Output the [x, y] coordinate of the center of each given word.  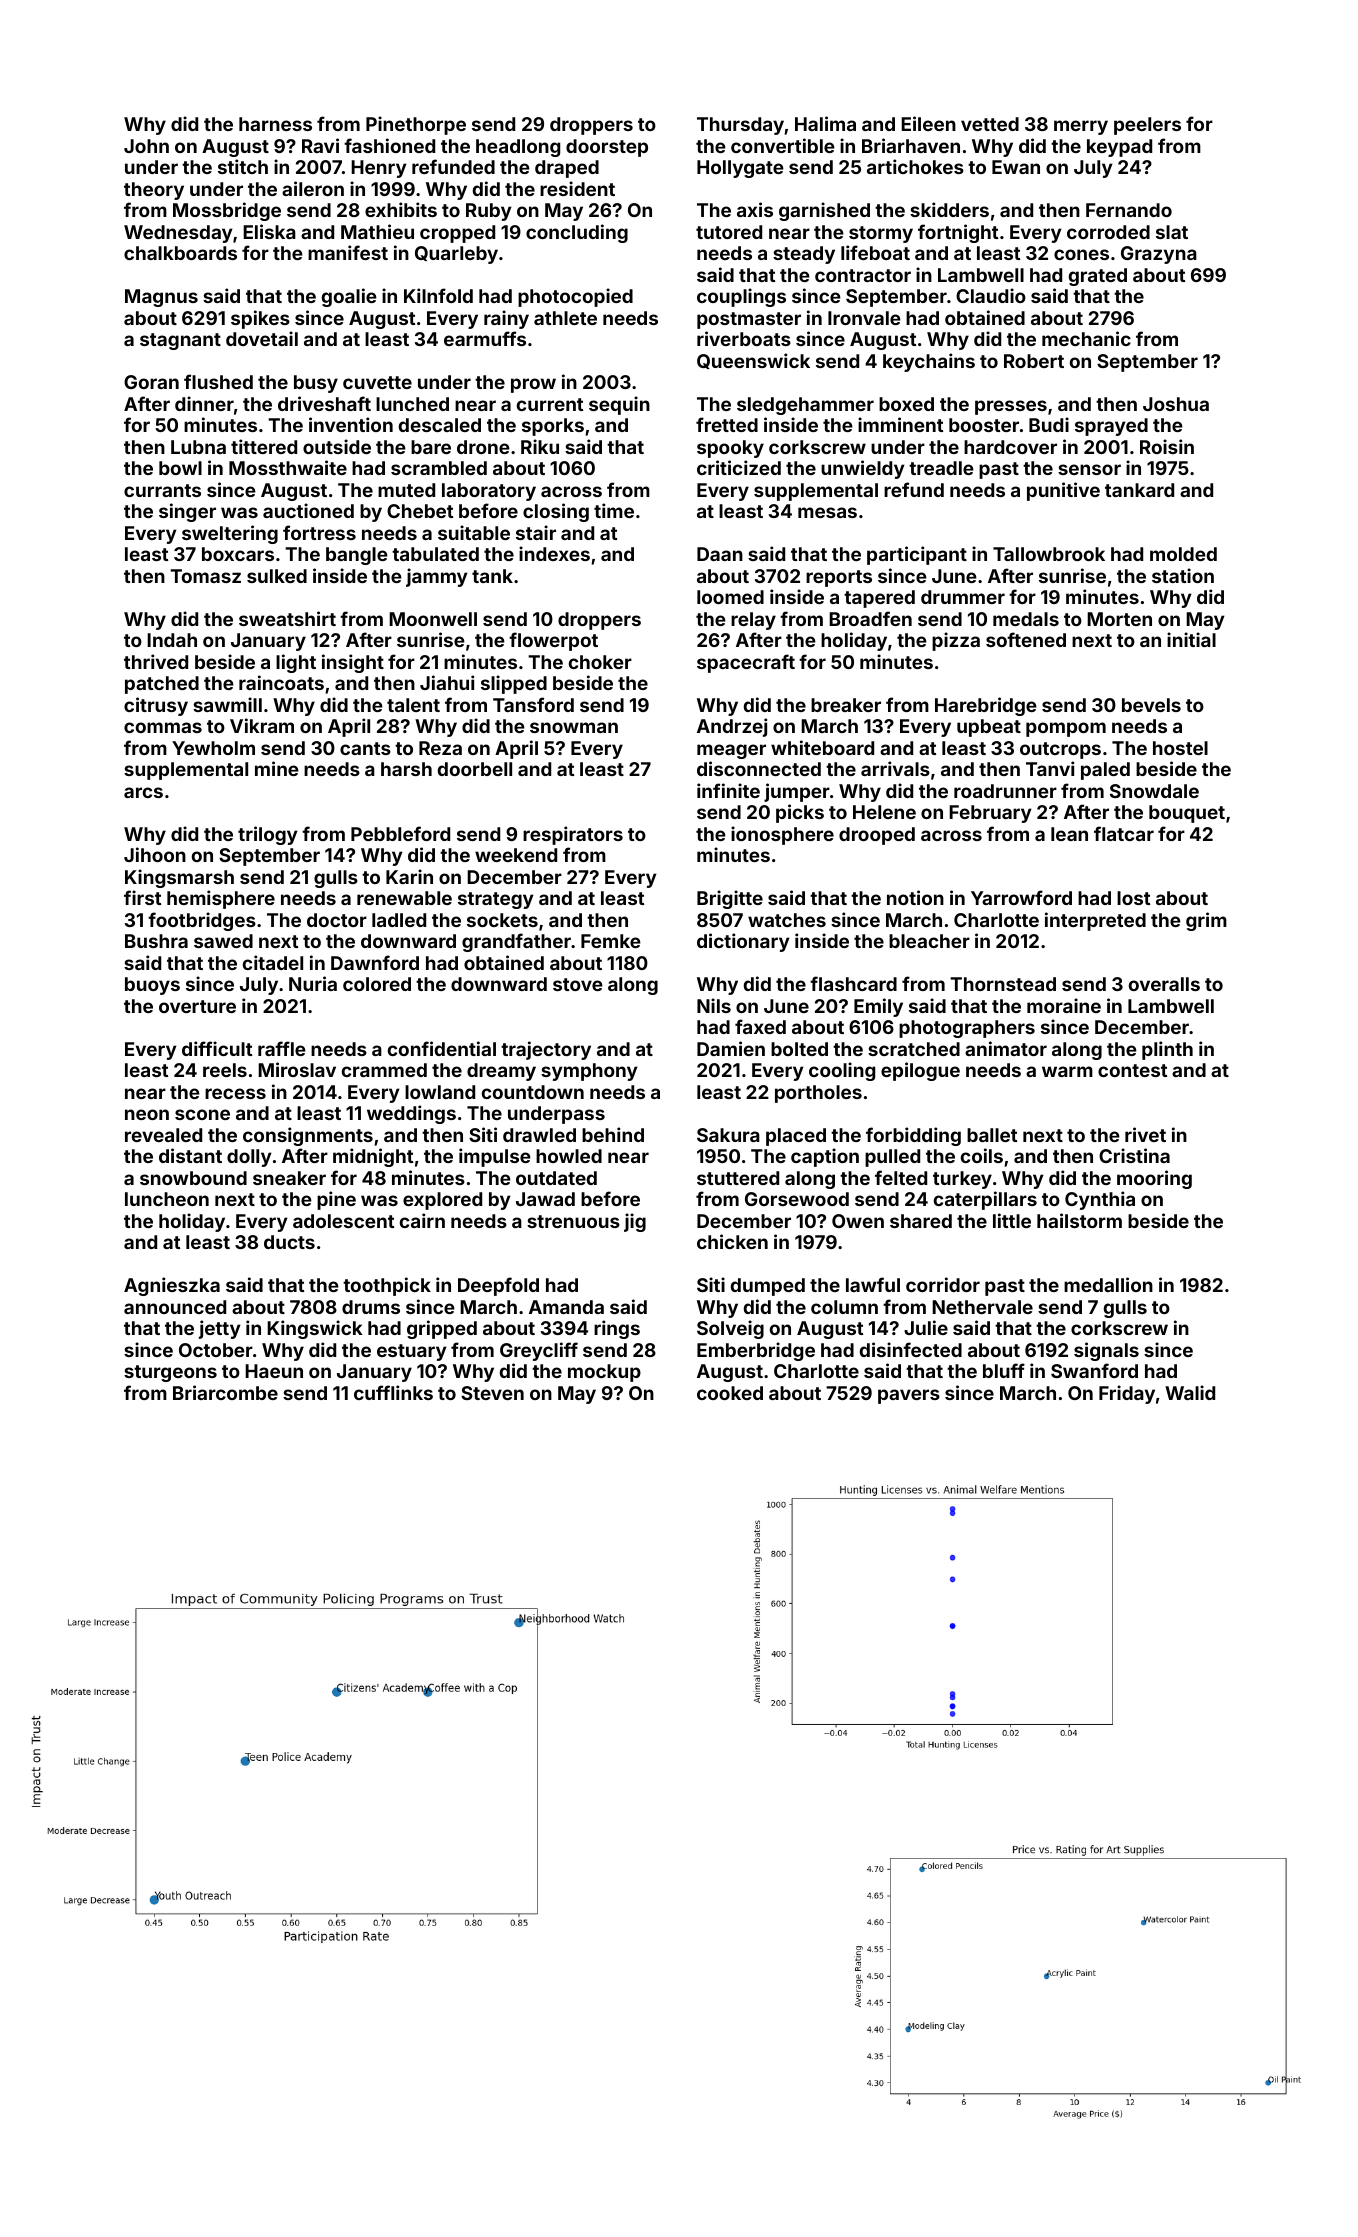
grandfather [516, 942]
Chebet [420, 511]
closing [556, 512]
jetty [220, 1329]
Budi [1049, 424]
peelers [1147, 126]
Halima [825, 123]
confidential [442, 1048]
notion [915, 897]
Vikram [262, 725]
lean [1069, 834]
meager [731, 751]
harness [275, 124]
